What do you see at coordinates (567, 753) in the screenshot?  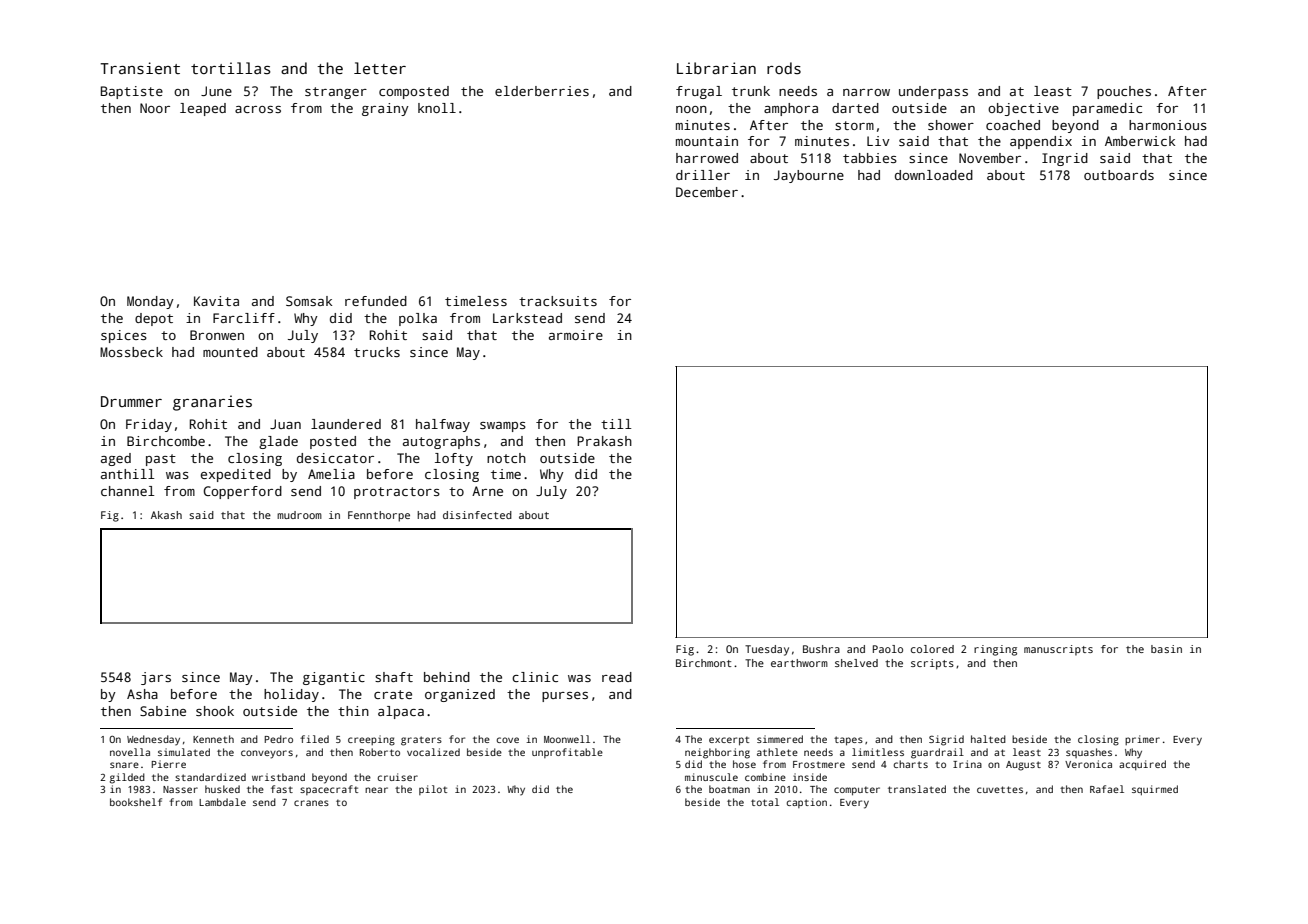 I see `unprofitable` at bounding box center [567, 753].
